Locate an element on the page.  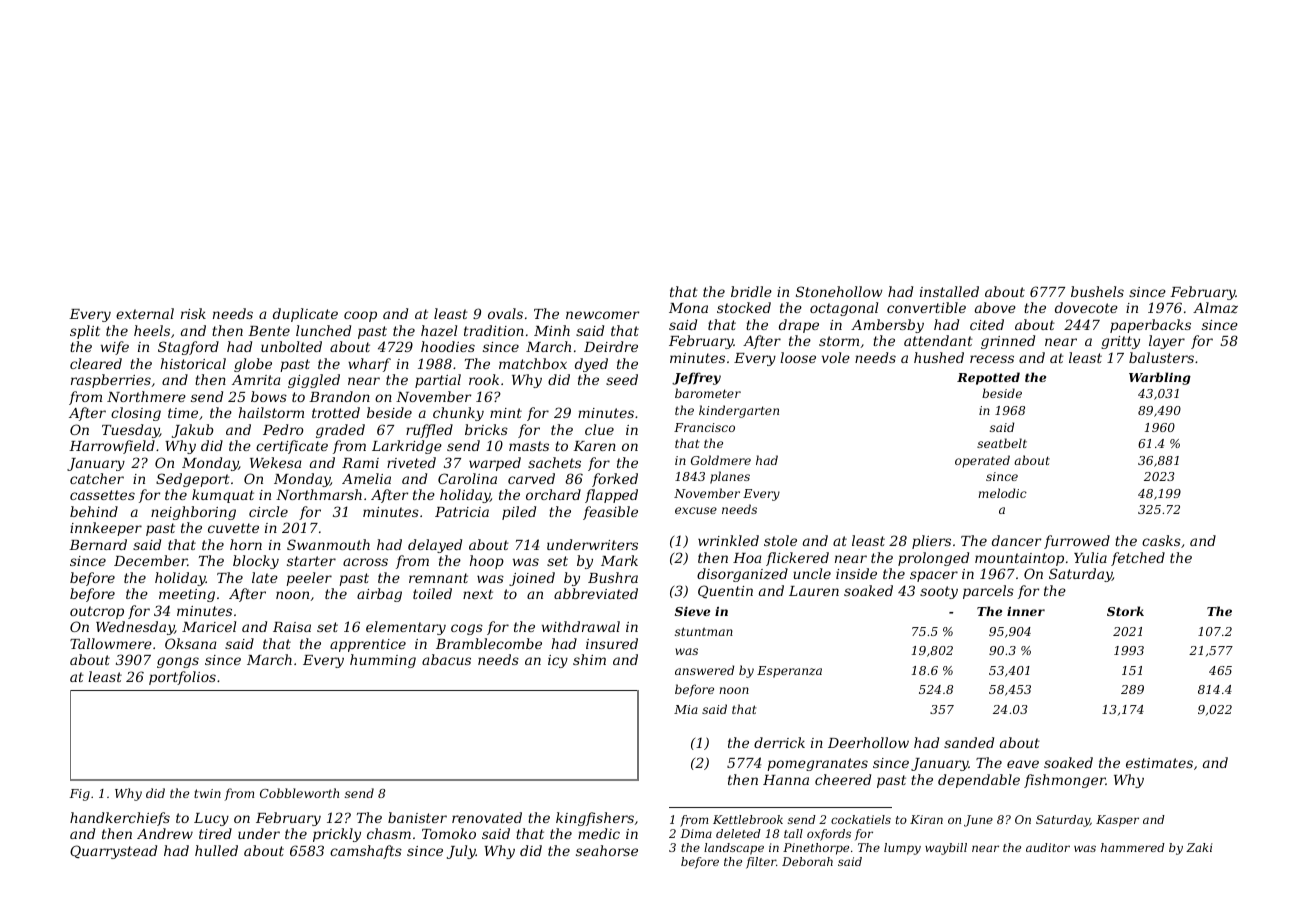
layer is located at coordinates (1167, 342).
